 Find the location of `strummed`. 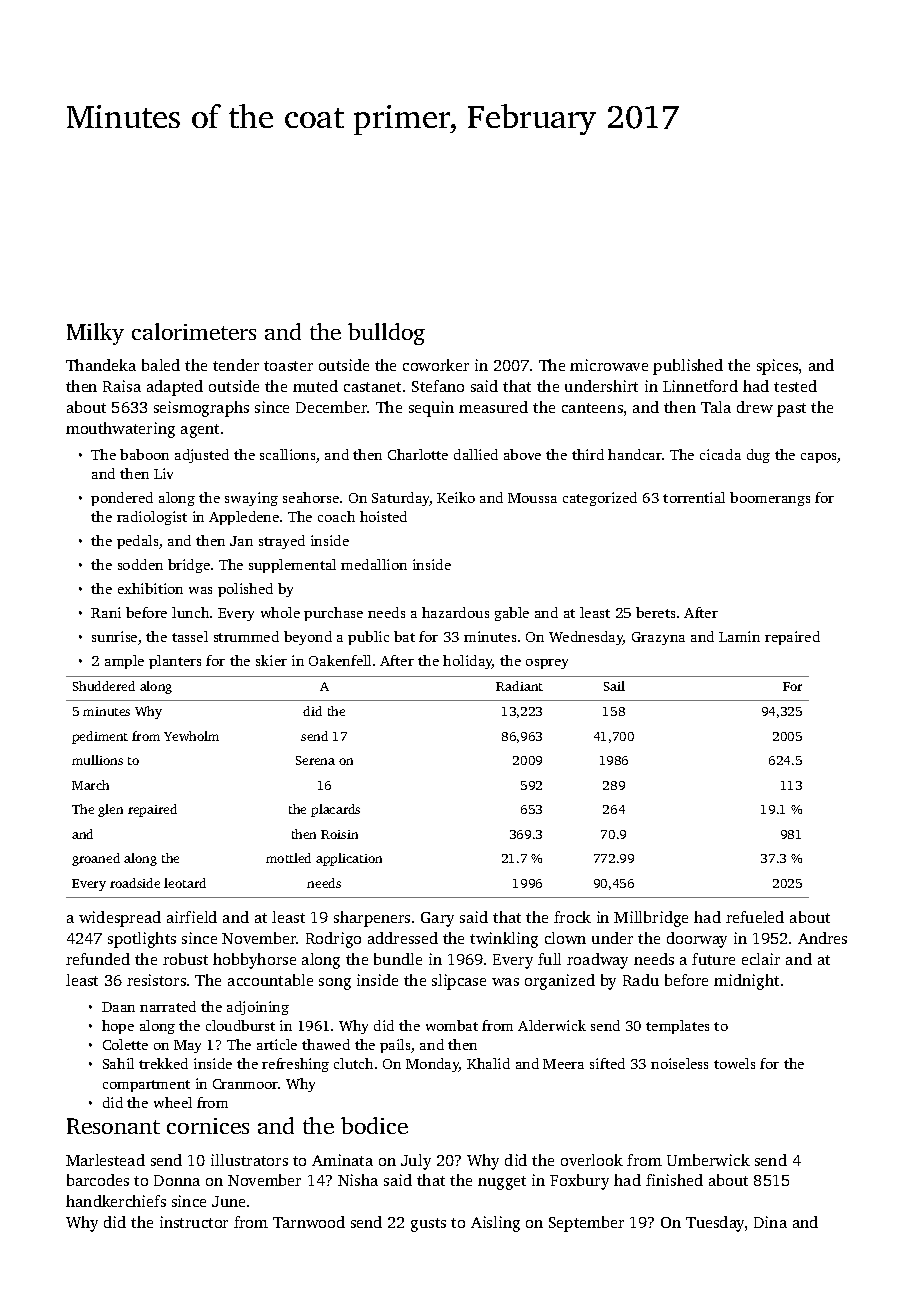

strummed is located at coordinates (246, 636).
